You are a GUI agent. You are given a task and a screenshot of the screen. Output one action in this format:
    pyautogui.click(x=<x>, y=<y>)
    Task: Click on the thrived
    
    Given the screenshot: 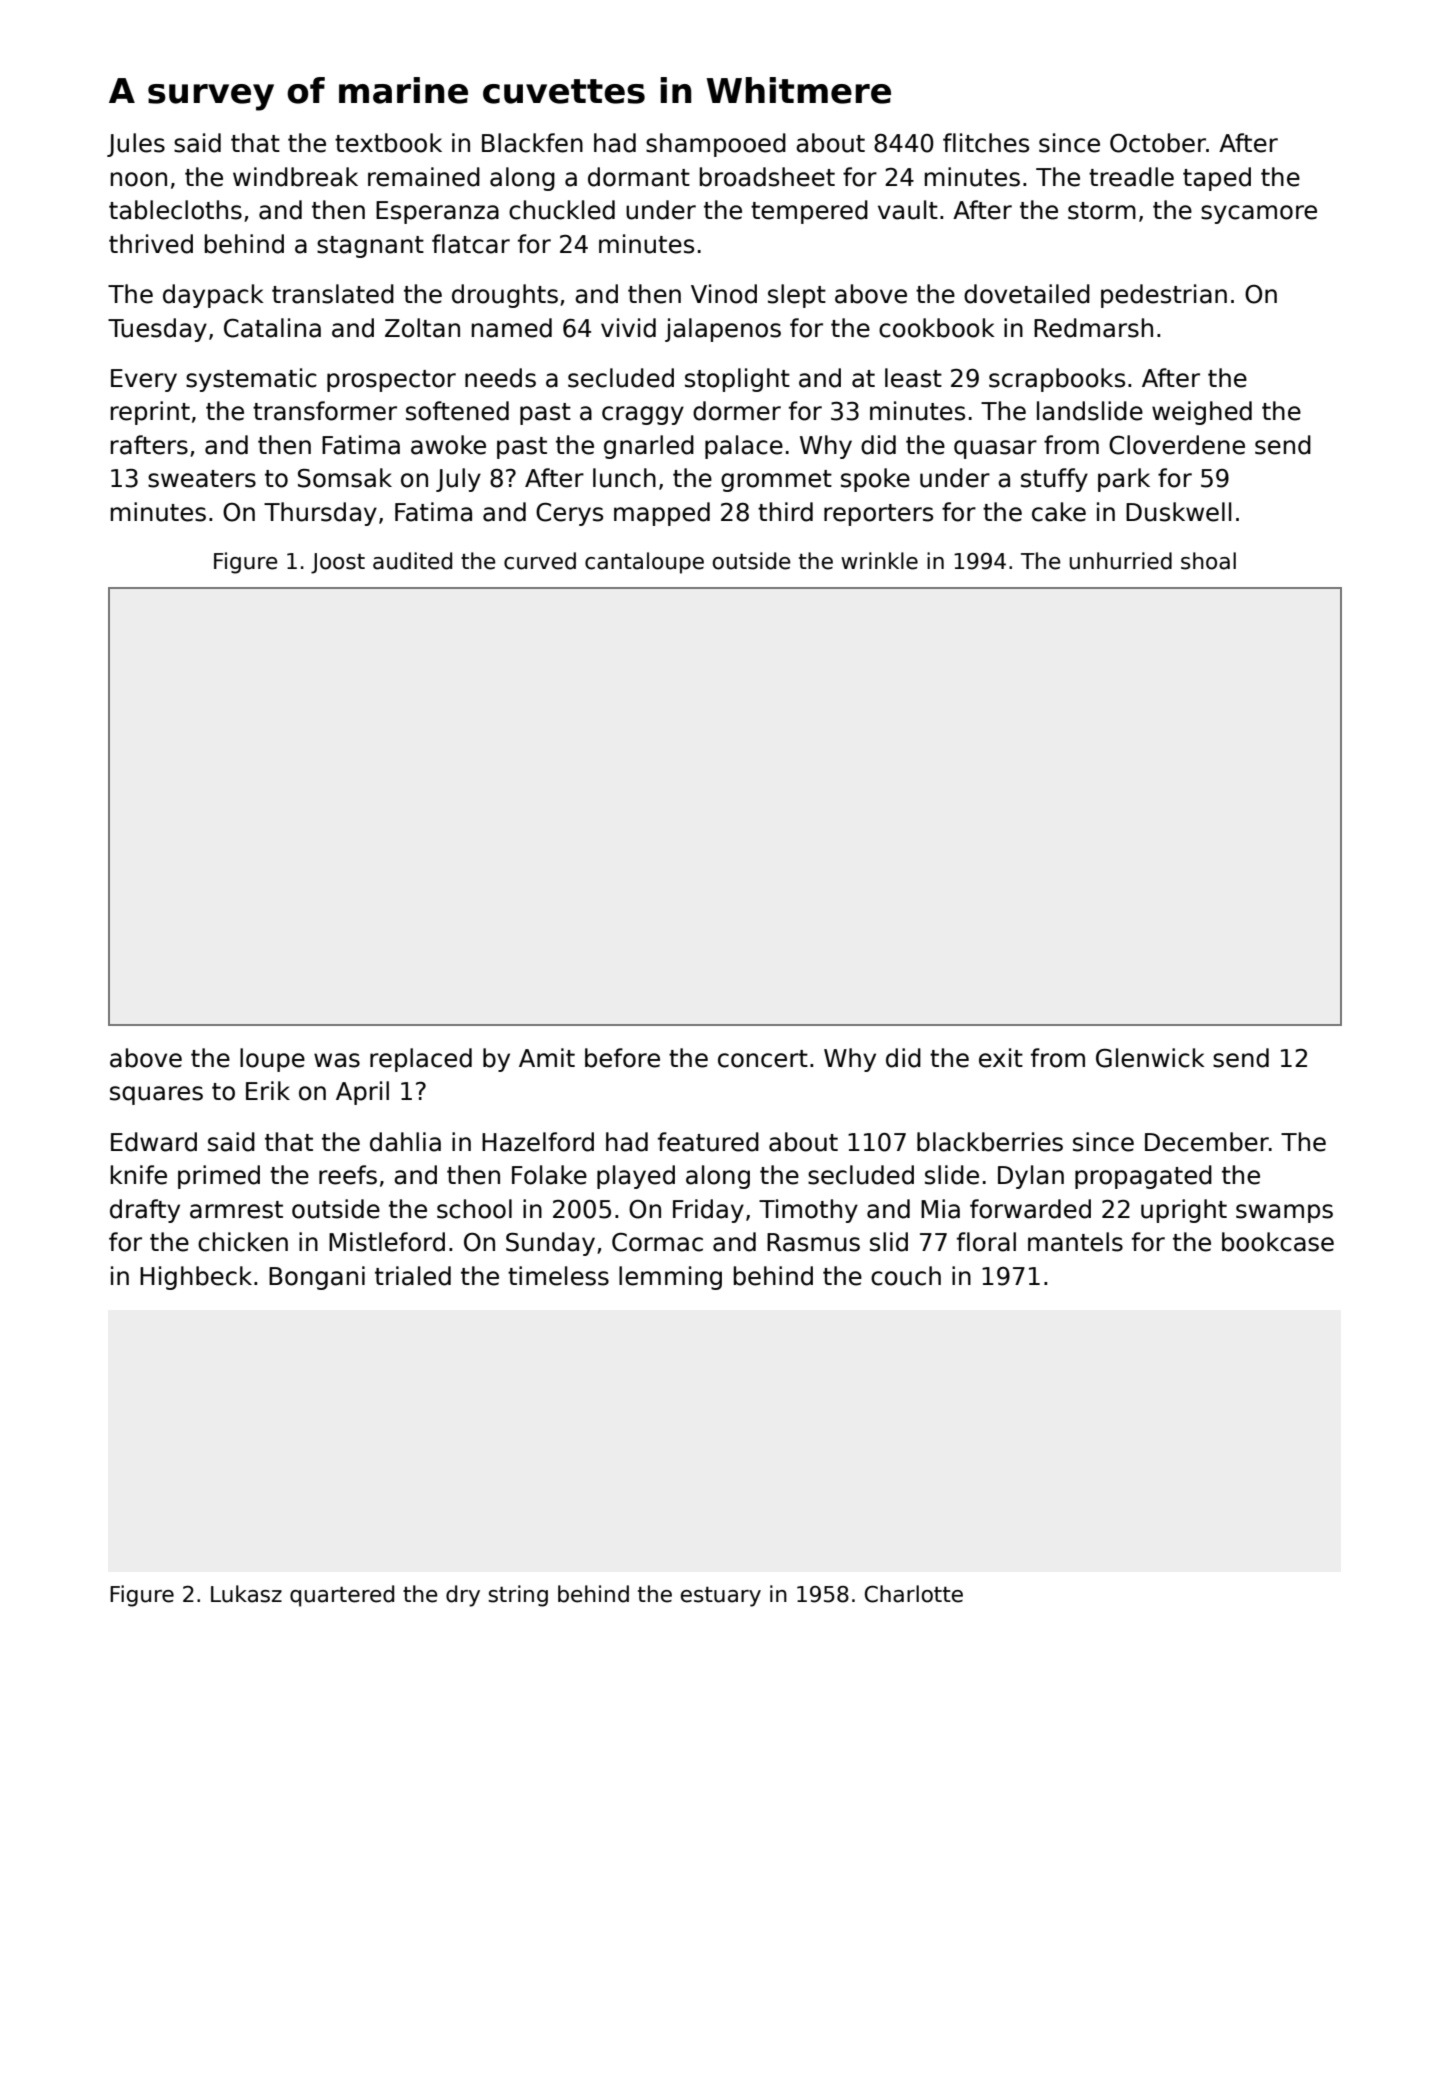 What is the action you would take?
    pyautogui.click(x=151, y=244)
